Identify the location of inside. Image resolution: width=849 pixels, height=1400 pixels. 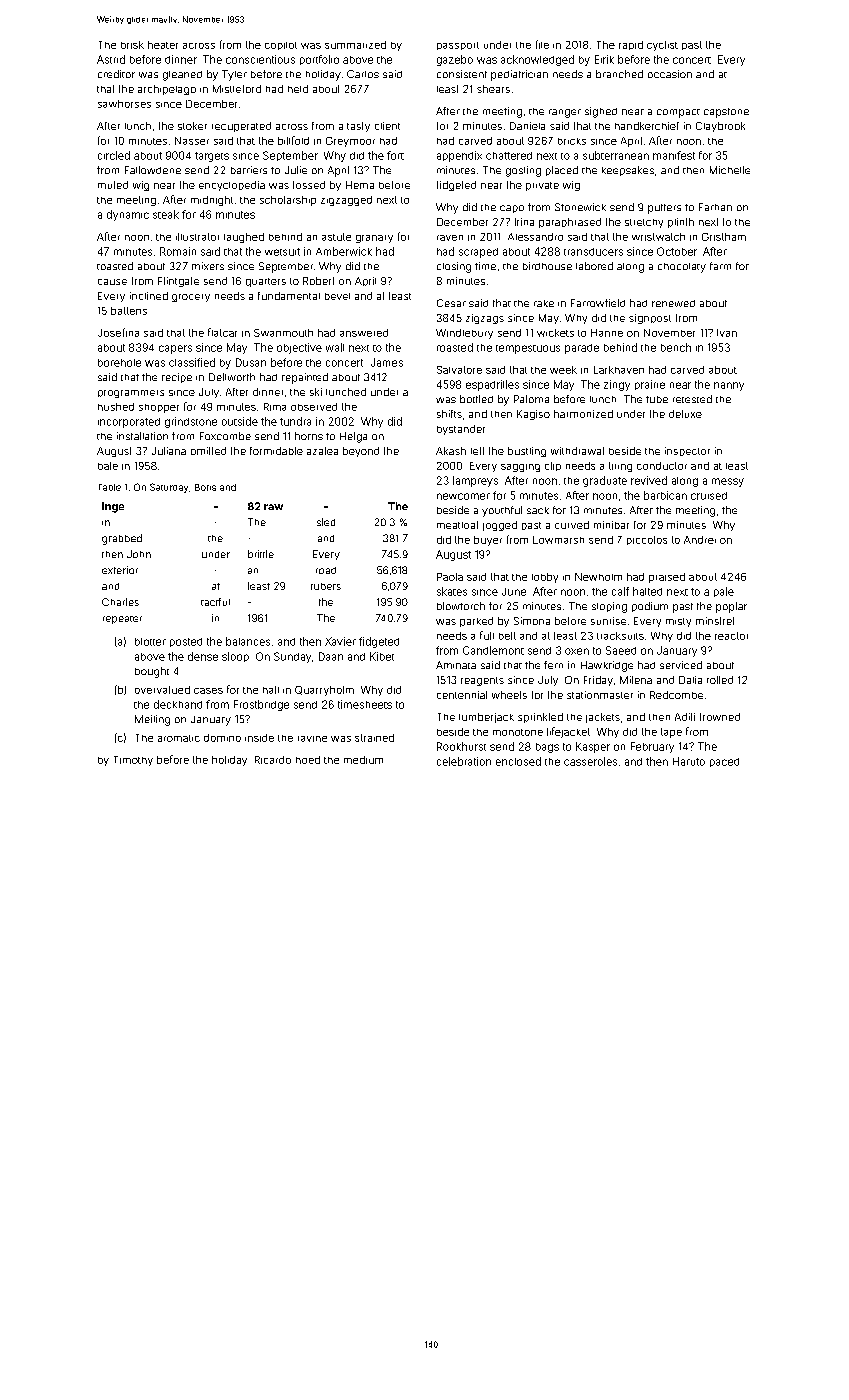
(259, 738).
